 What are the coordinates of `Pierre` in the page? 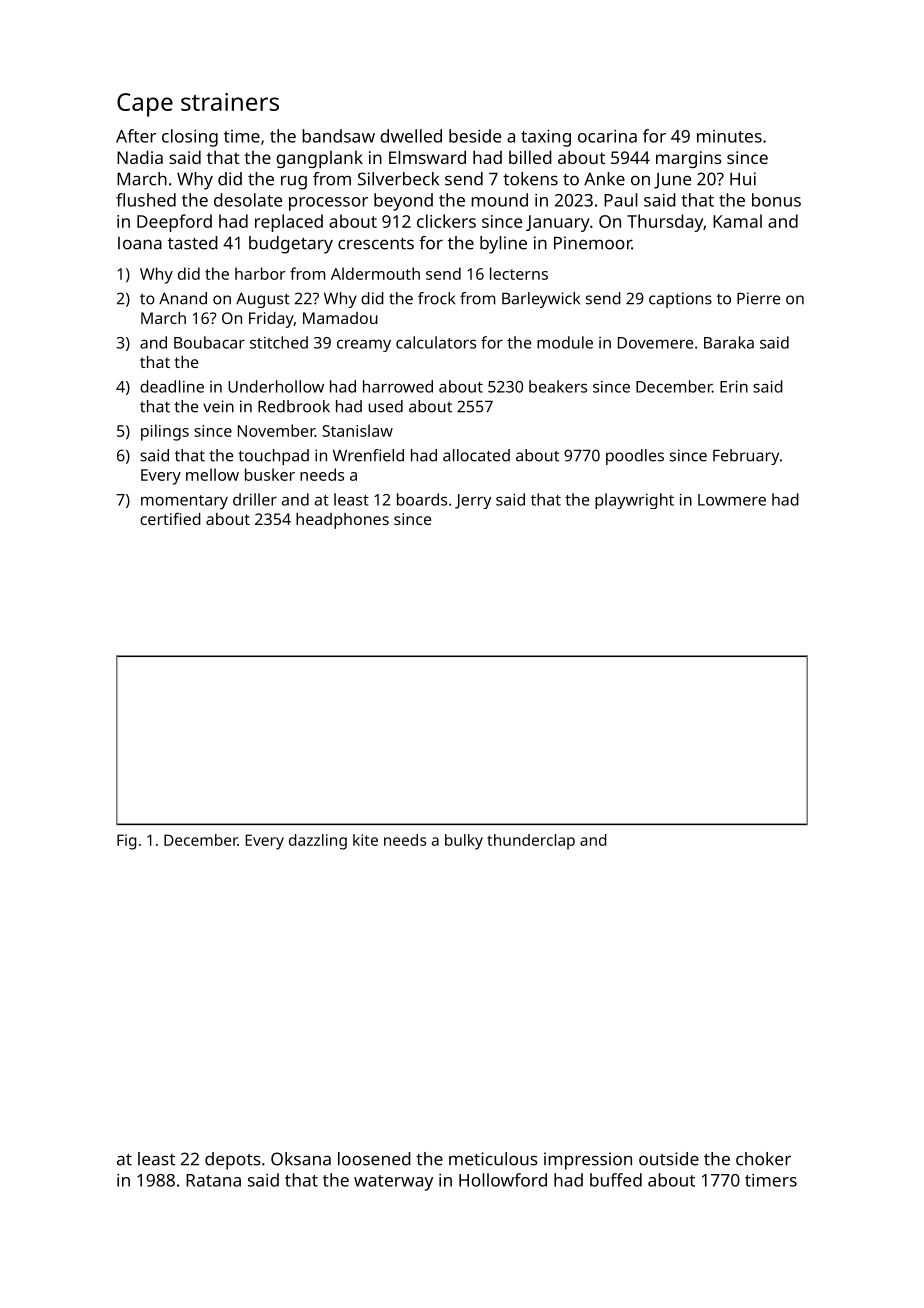 It's located at (758, 298).
